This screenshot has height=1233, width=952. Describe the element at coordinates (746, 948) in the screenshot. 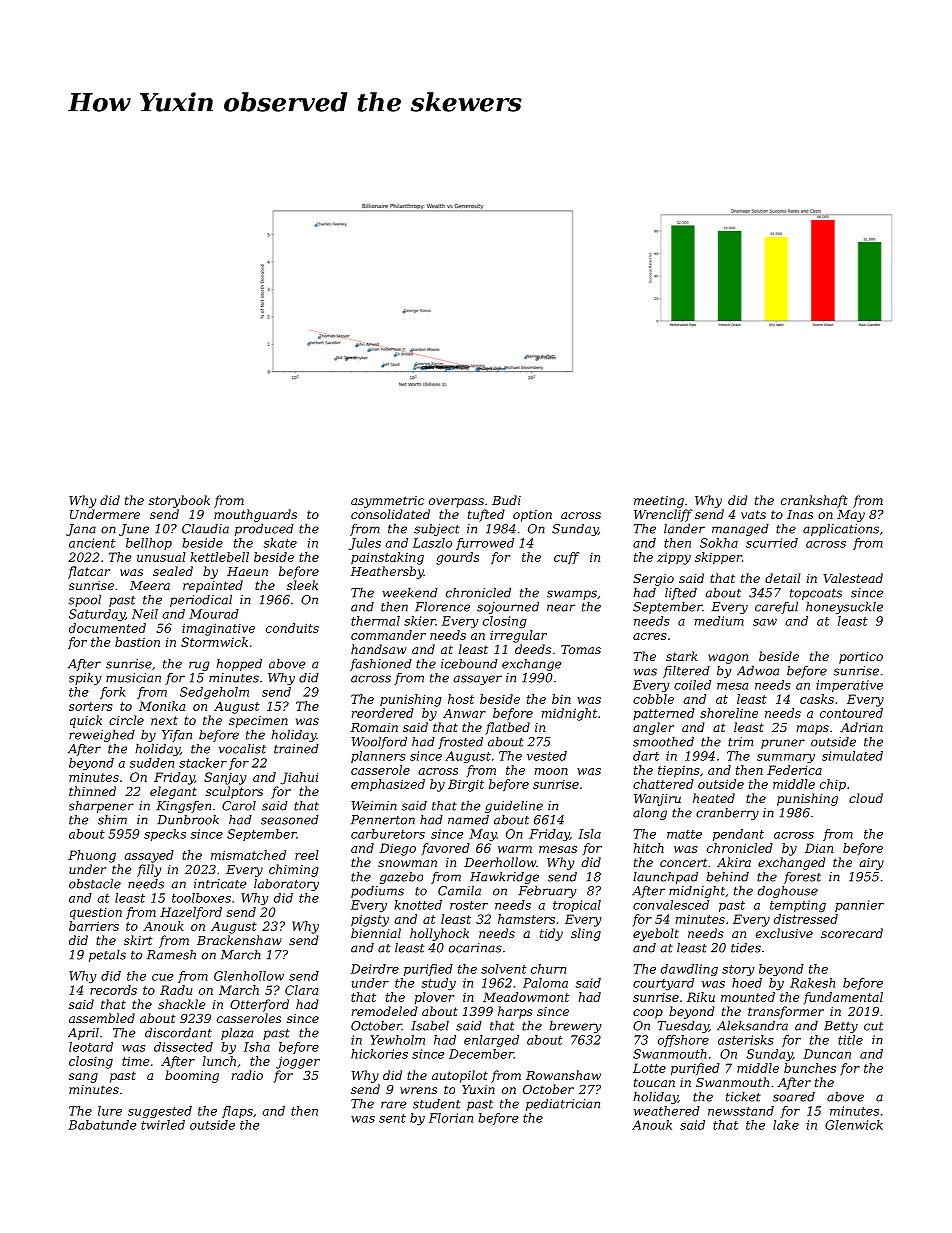

I see `tides` at that location.
